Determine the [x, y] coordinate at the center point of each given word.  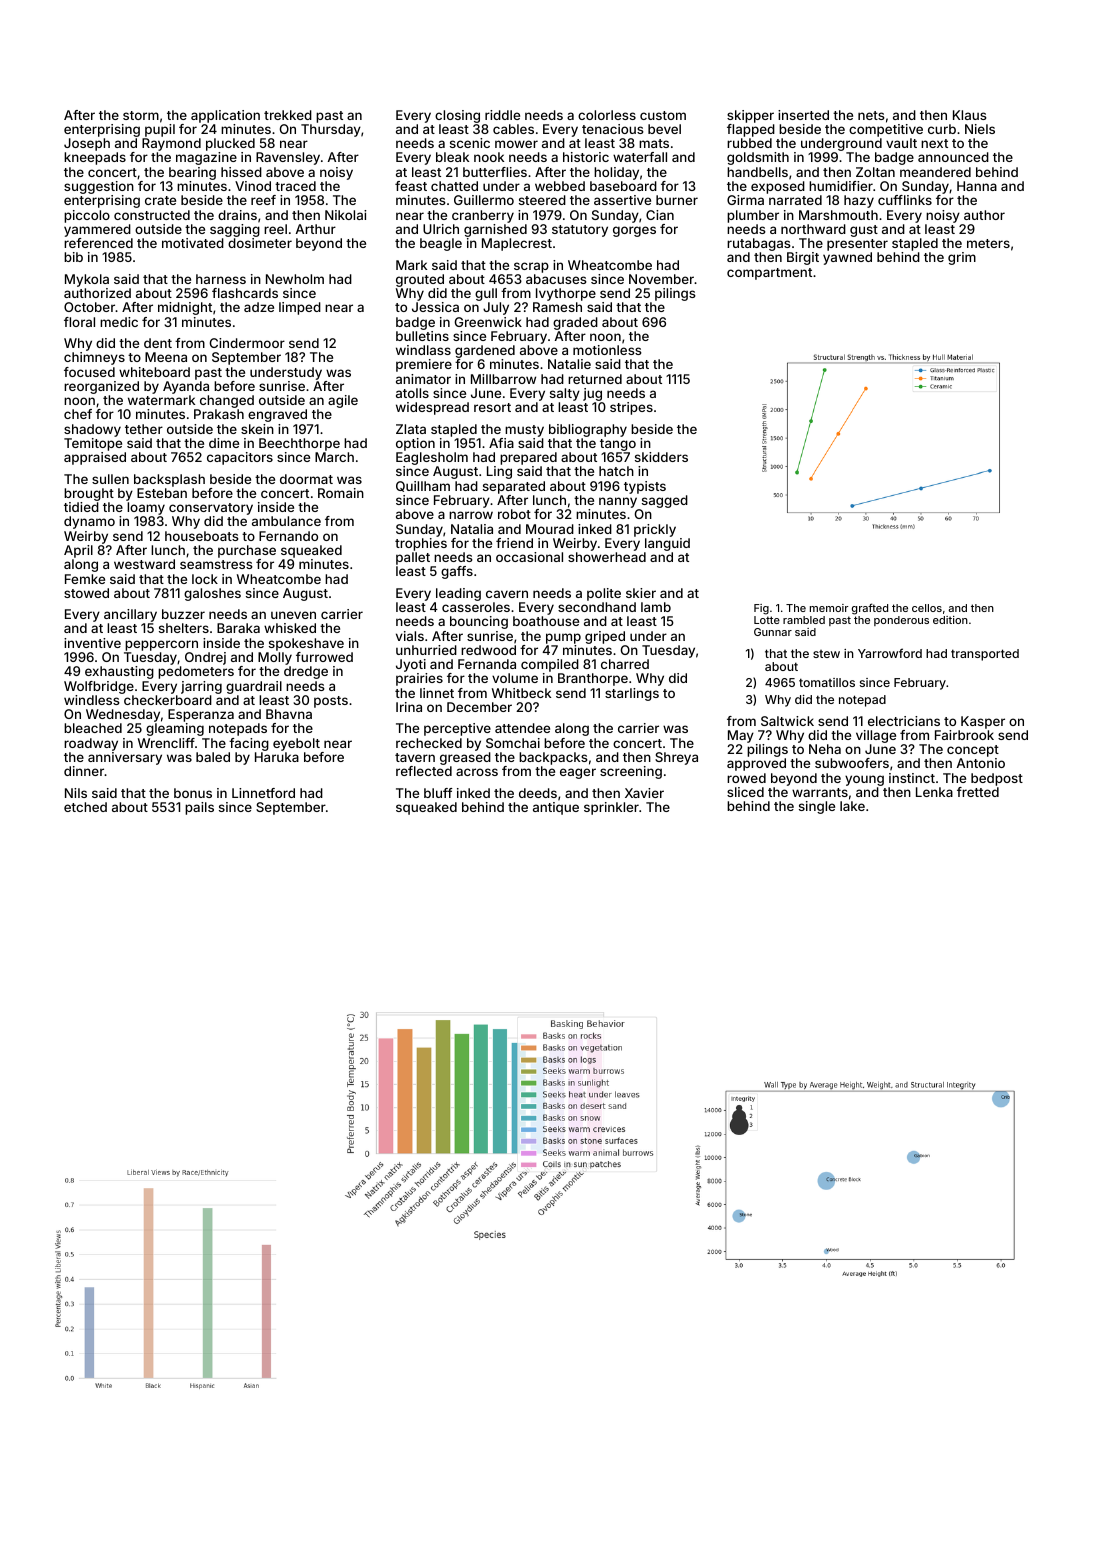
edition [950, 620]
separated [514, 487]
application [225, 116]
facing [249, 744]
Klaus [970, 115]
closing [457, 116]
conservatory [211, 509]
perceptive [457, 729]
